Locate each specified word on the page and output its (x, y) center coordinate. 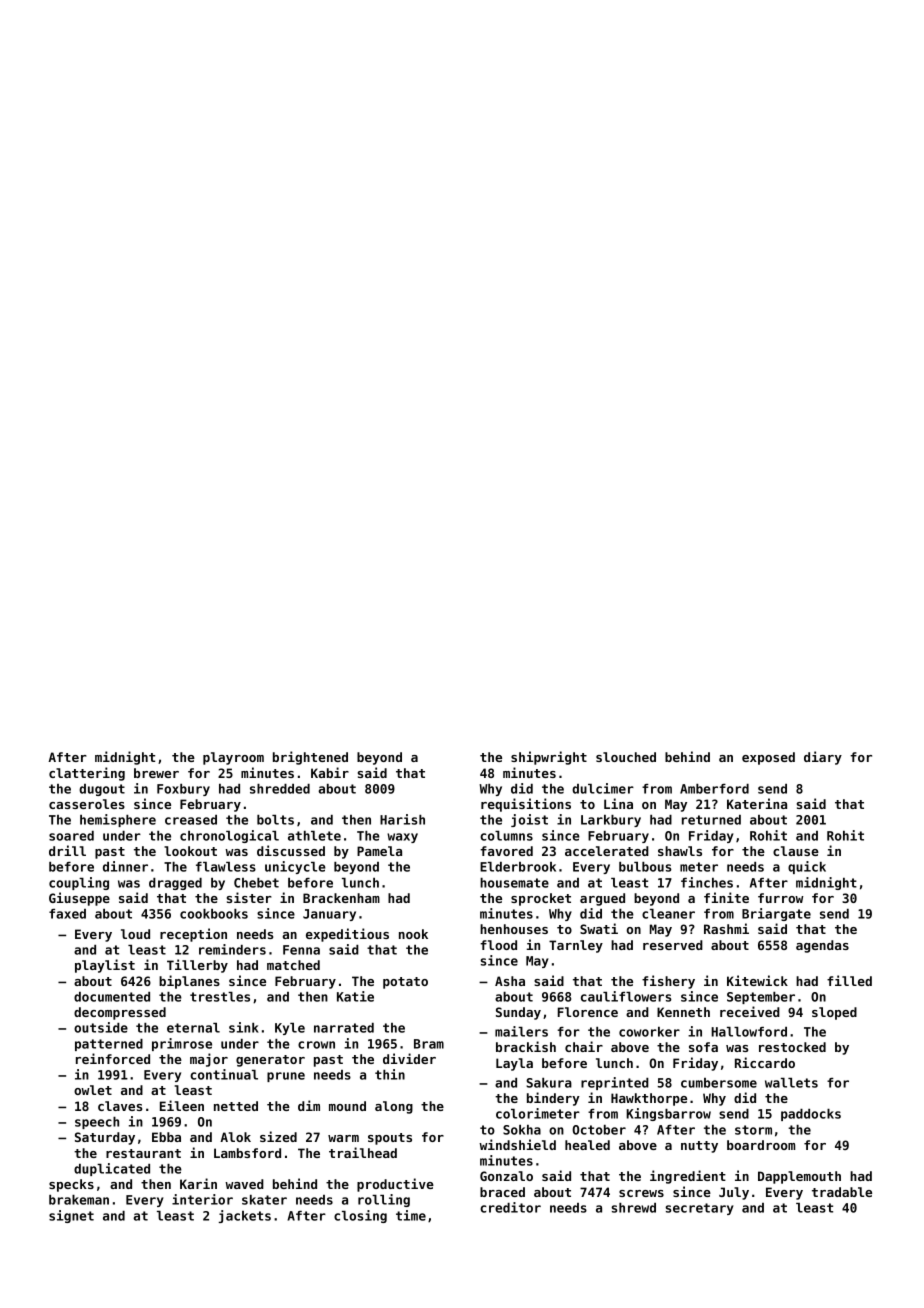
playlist (105, 966)
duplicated (112, 1169)
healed (587, 1145)
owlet (93, 1090)
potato (405, 983)
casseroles (87, 804)
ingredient (688, 1177)
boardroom (761, 1145)
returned (711, 820)
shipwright (549, 758)
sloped (834, 1013)
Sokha (522, 1130)
